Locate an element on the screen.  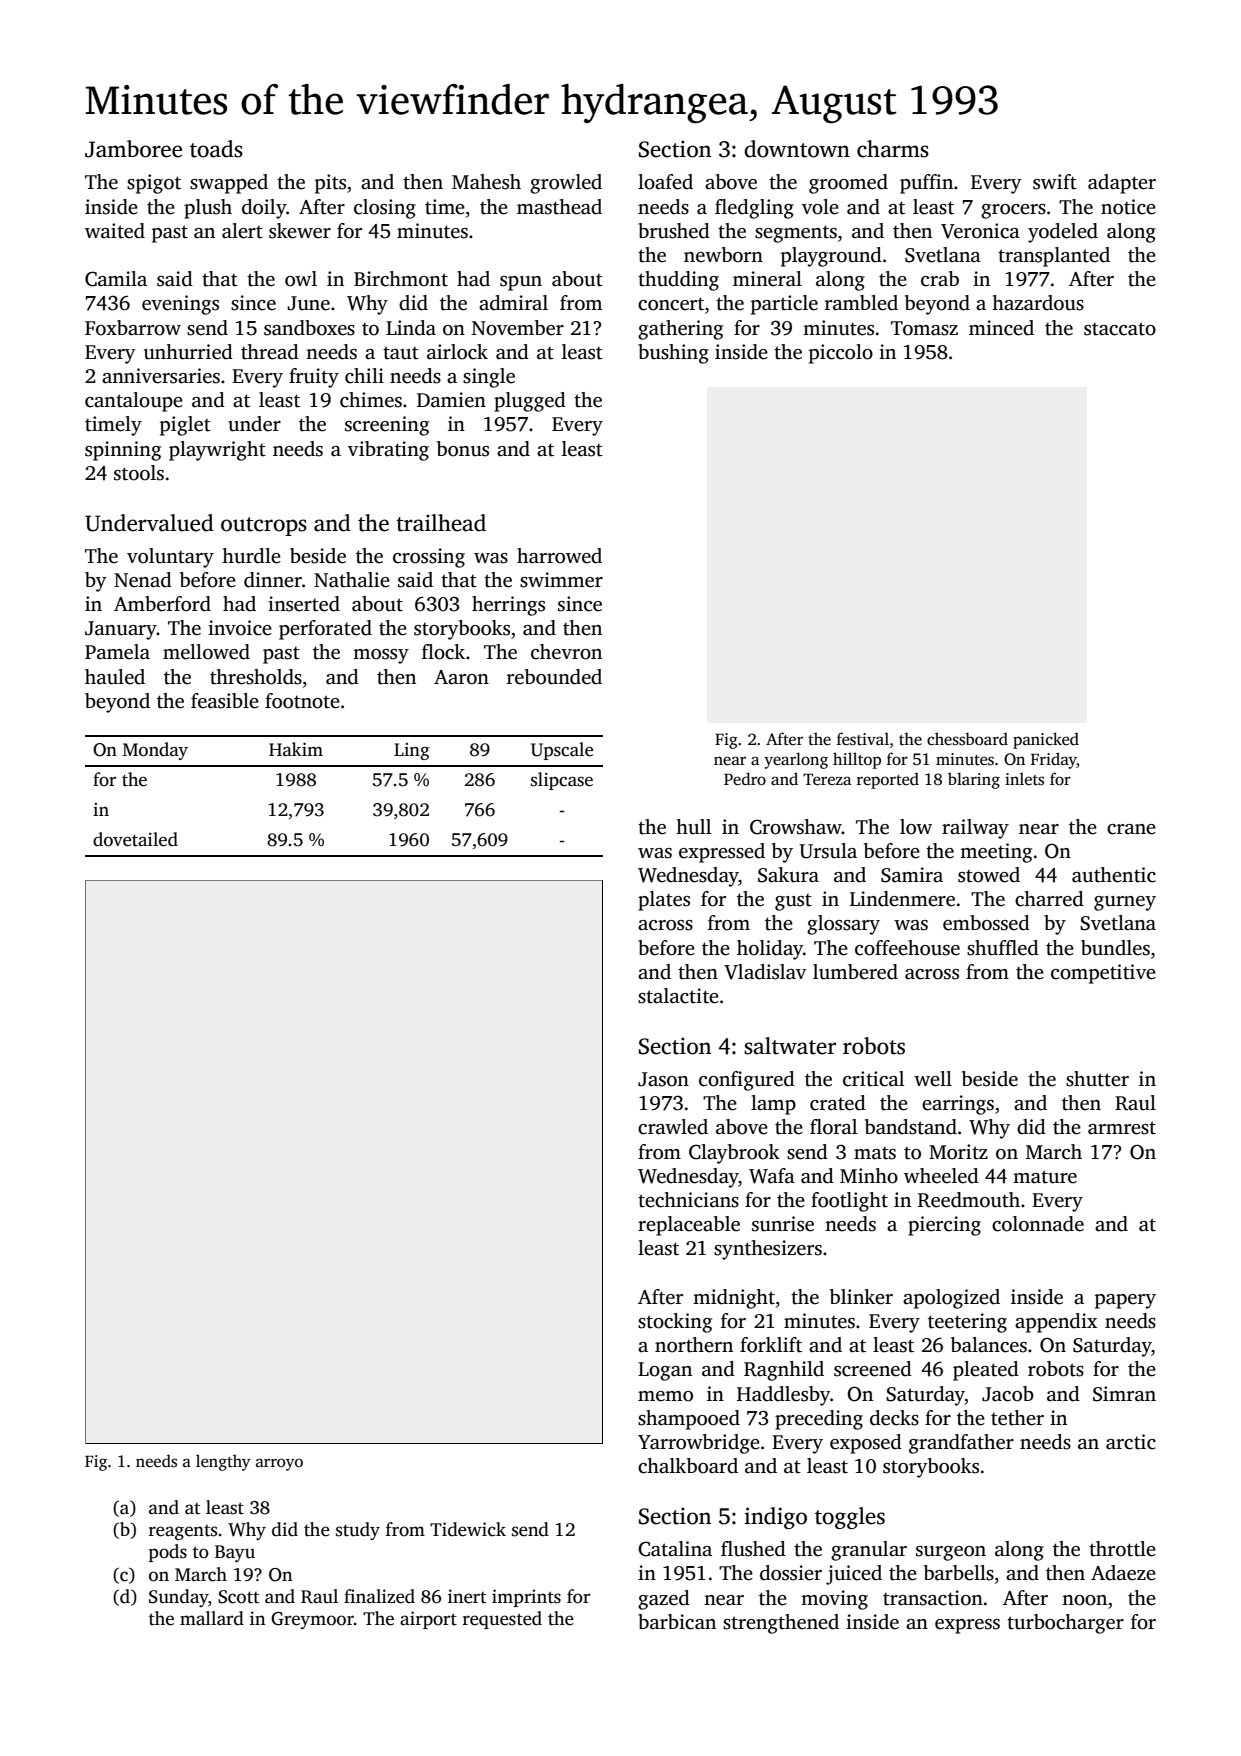
northern is located at coordinates (694, 1345).
